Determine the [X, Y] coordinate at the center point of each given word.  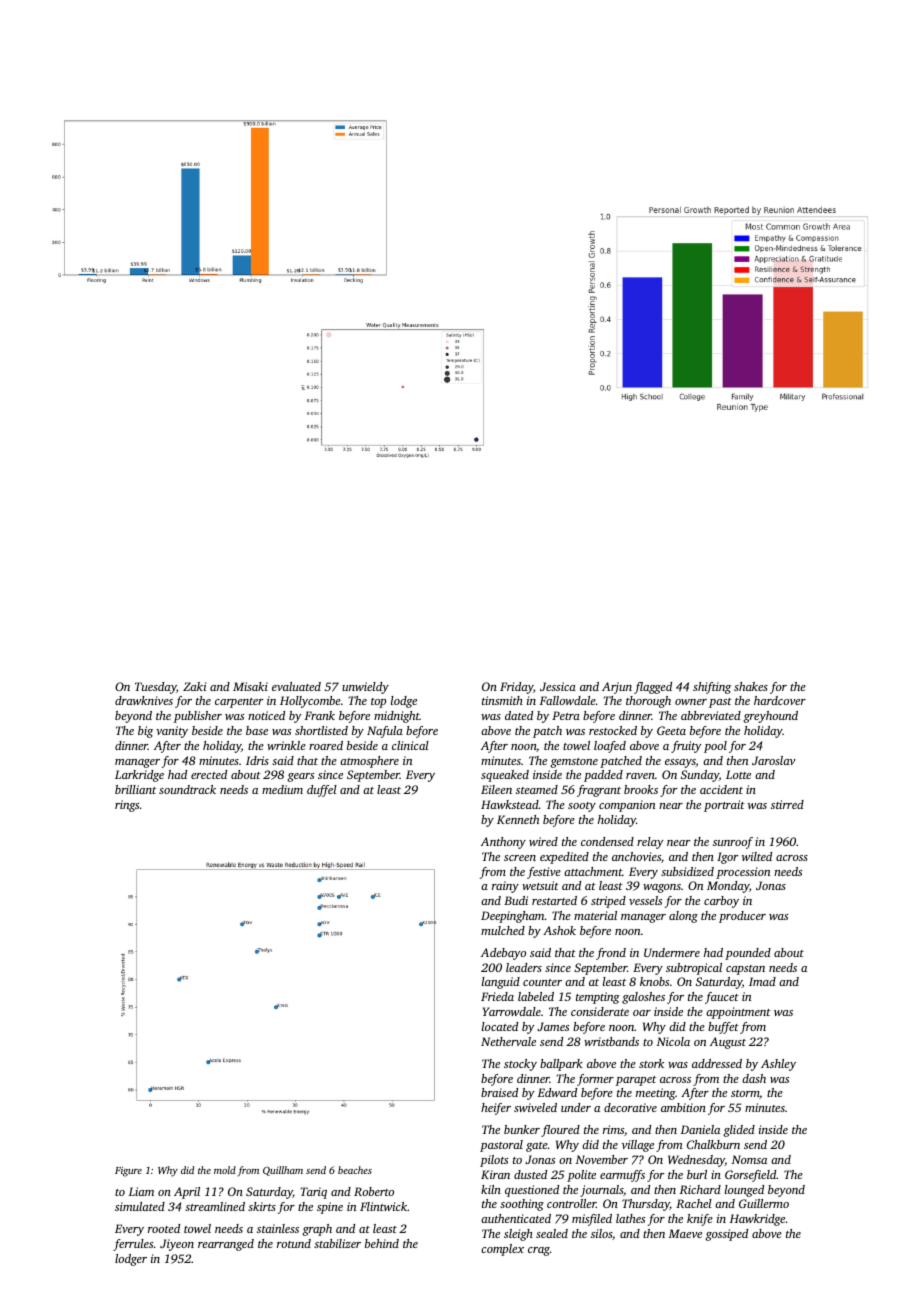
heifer [496, 1109]
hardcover [780, 700]
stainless [278, 1228]
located [500, 1026]
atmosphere [369, 762]
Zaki [195, 686]
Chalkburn [713, 1144]
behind [382, 1243]
